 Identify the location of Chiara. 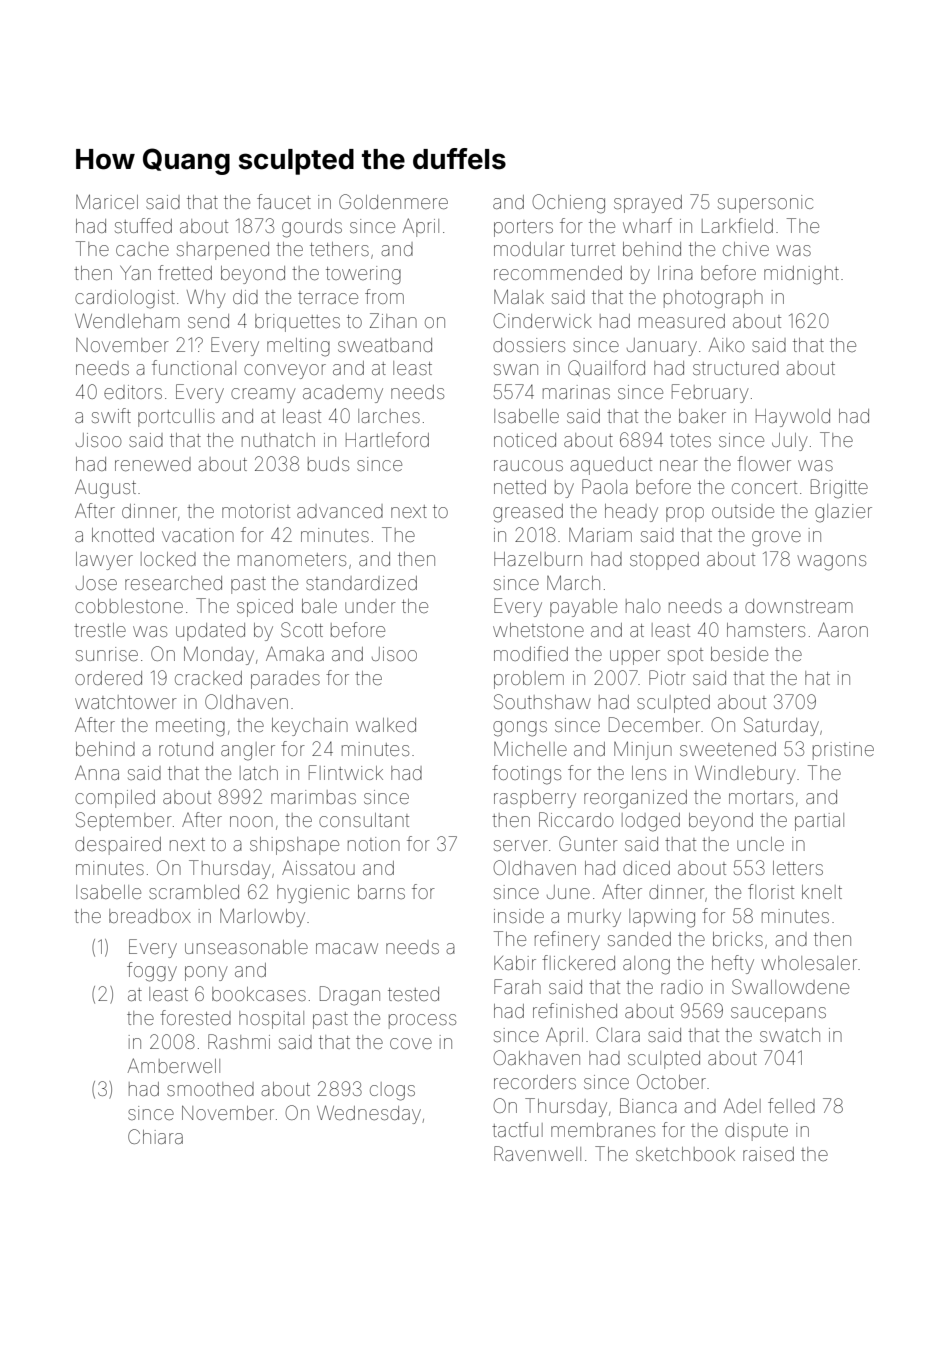
(155, 1136).
